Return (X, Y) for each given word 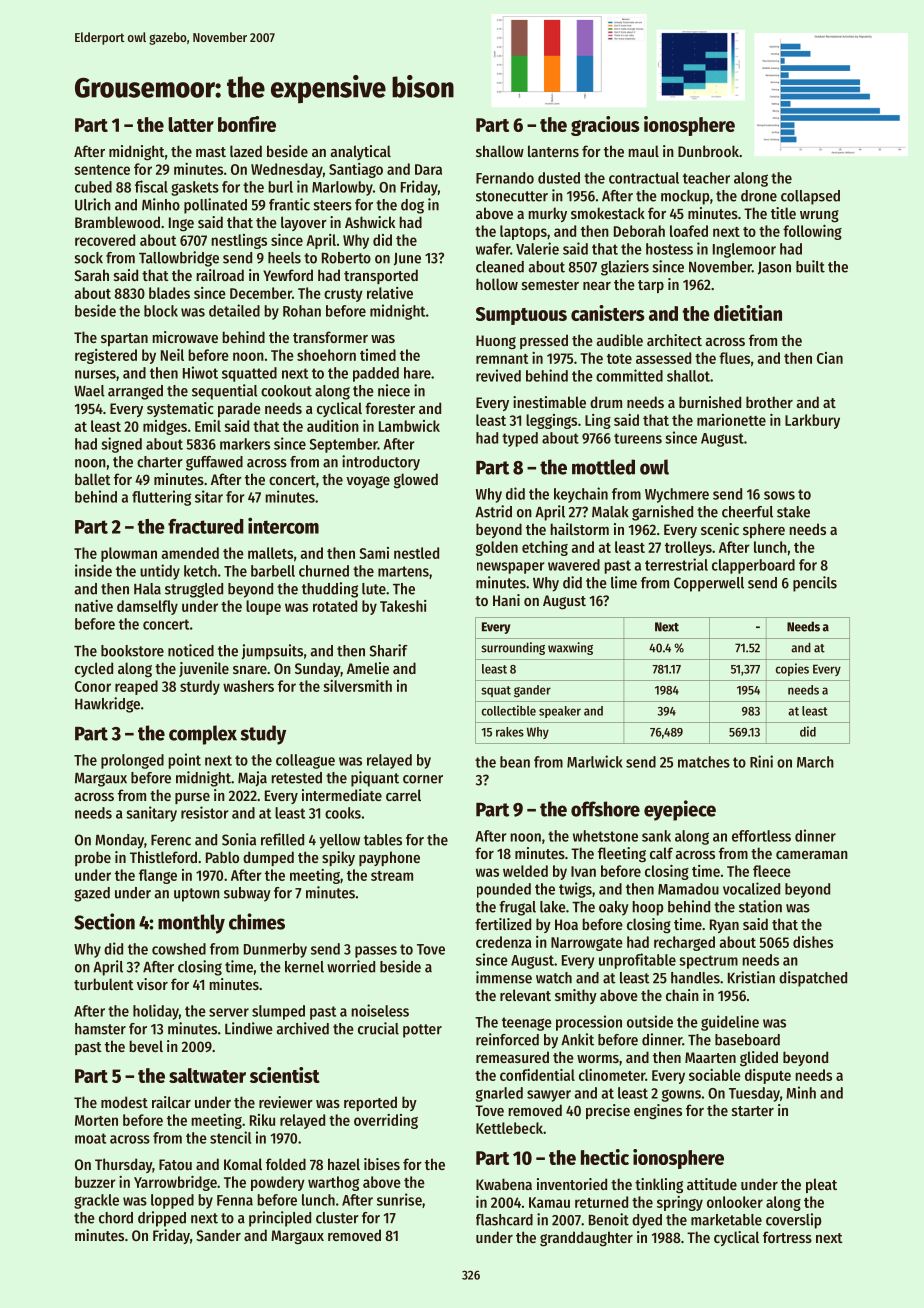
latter (191, 124)
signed (121, 445)
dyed (647, 1221)
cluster (337, 1218)
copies (792, 669)
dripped (162, 1219)
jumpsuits (272, 652)
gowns (681, 1096)
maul (643, 151)
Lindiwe (249, 1028)
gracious (605, 126)
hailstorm (579, 529)
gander (532, 691)
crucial (378, 1028)
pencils (815, 584)
